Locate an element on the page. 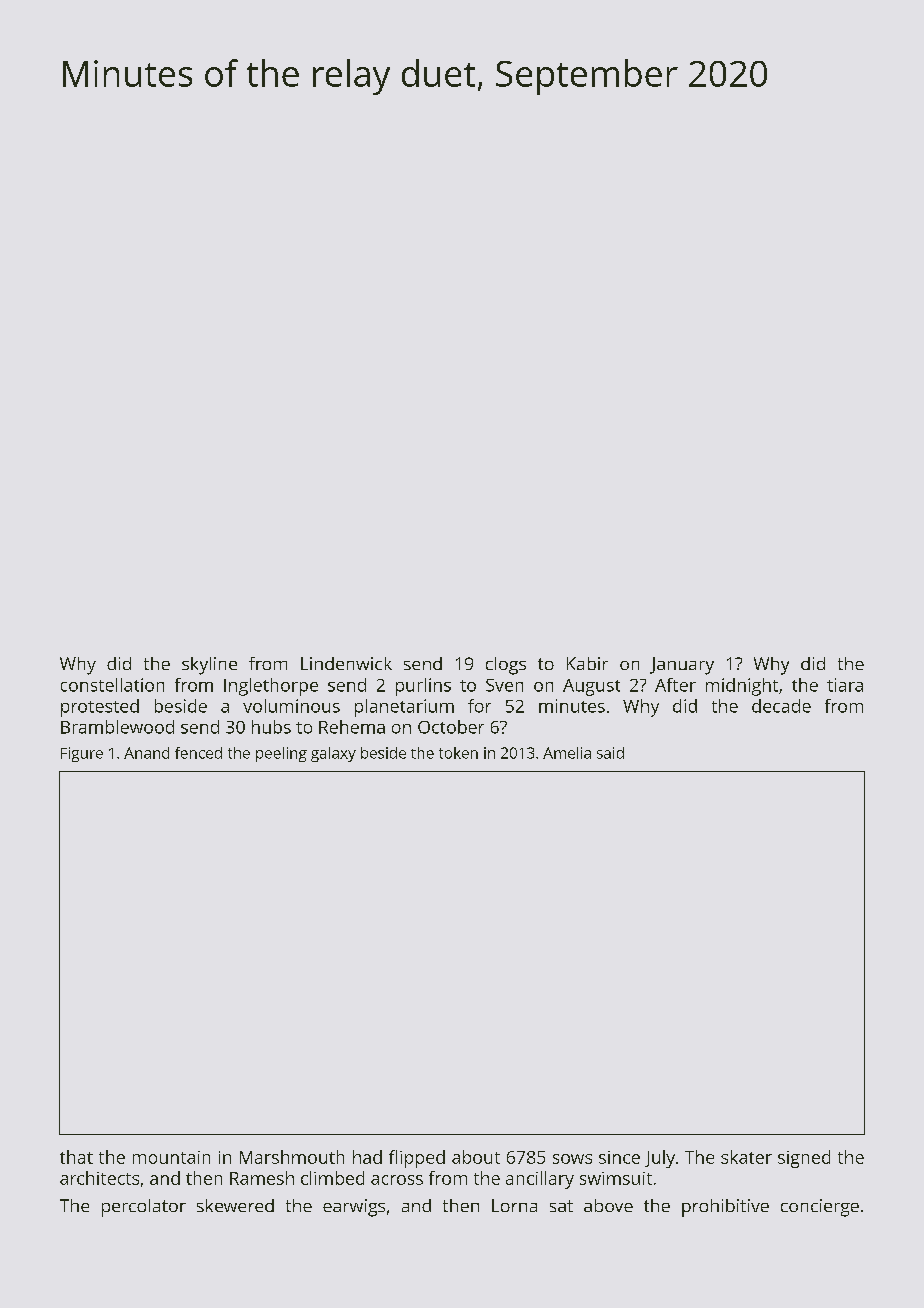  Lindenwick is located at coordinates (346, 663).
